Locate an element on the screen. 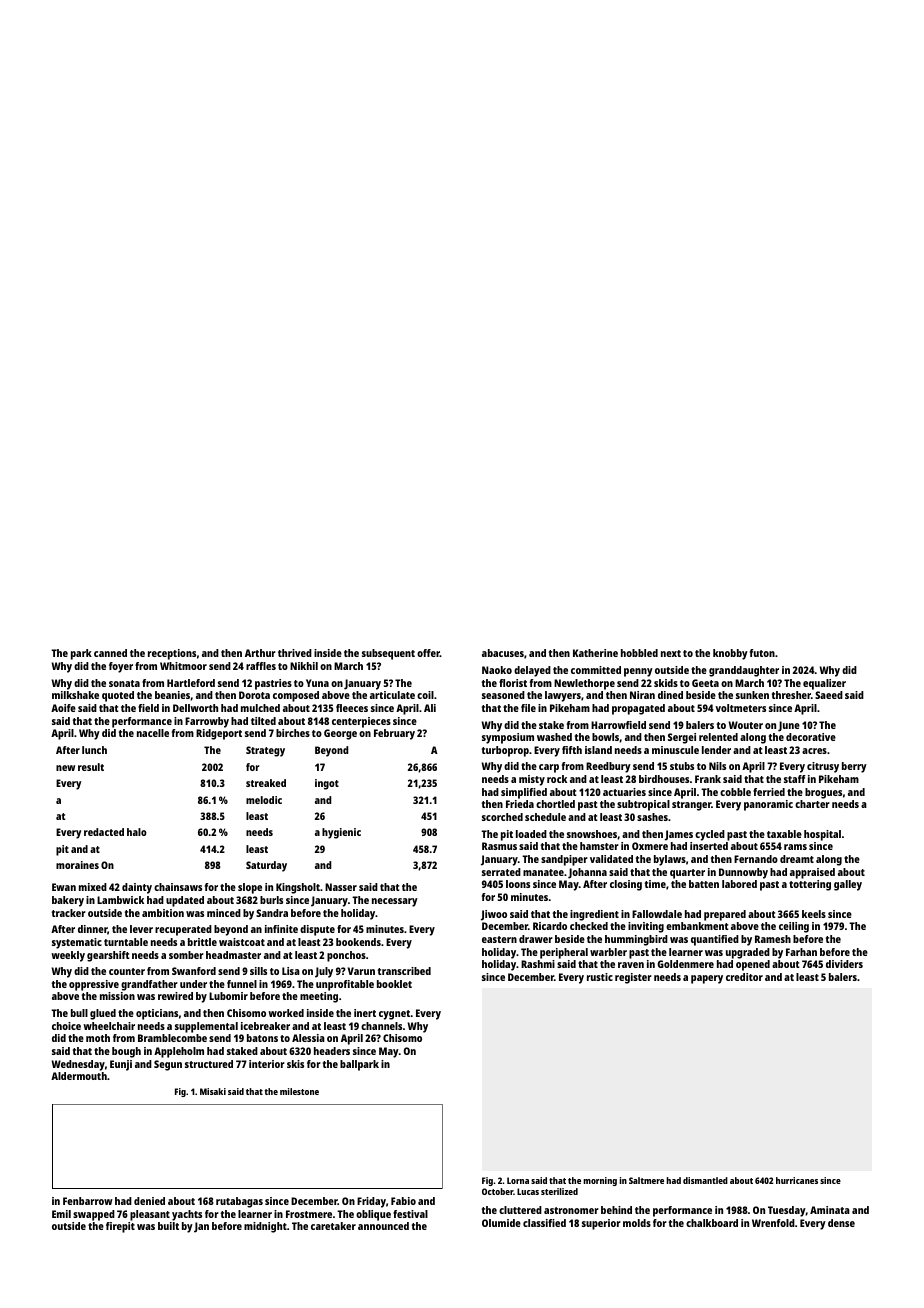 The image size is (924, 1308). firepit is located at coordinates (120, 1227).
